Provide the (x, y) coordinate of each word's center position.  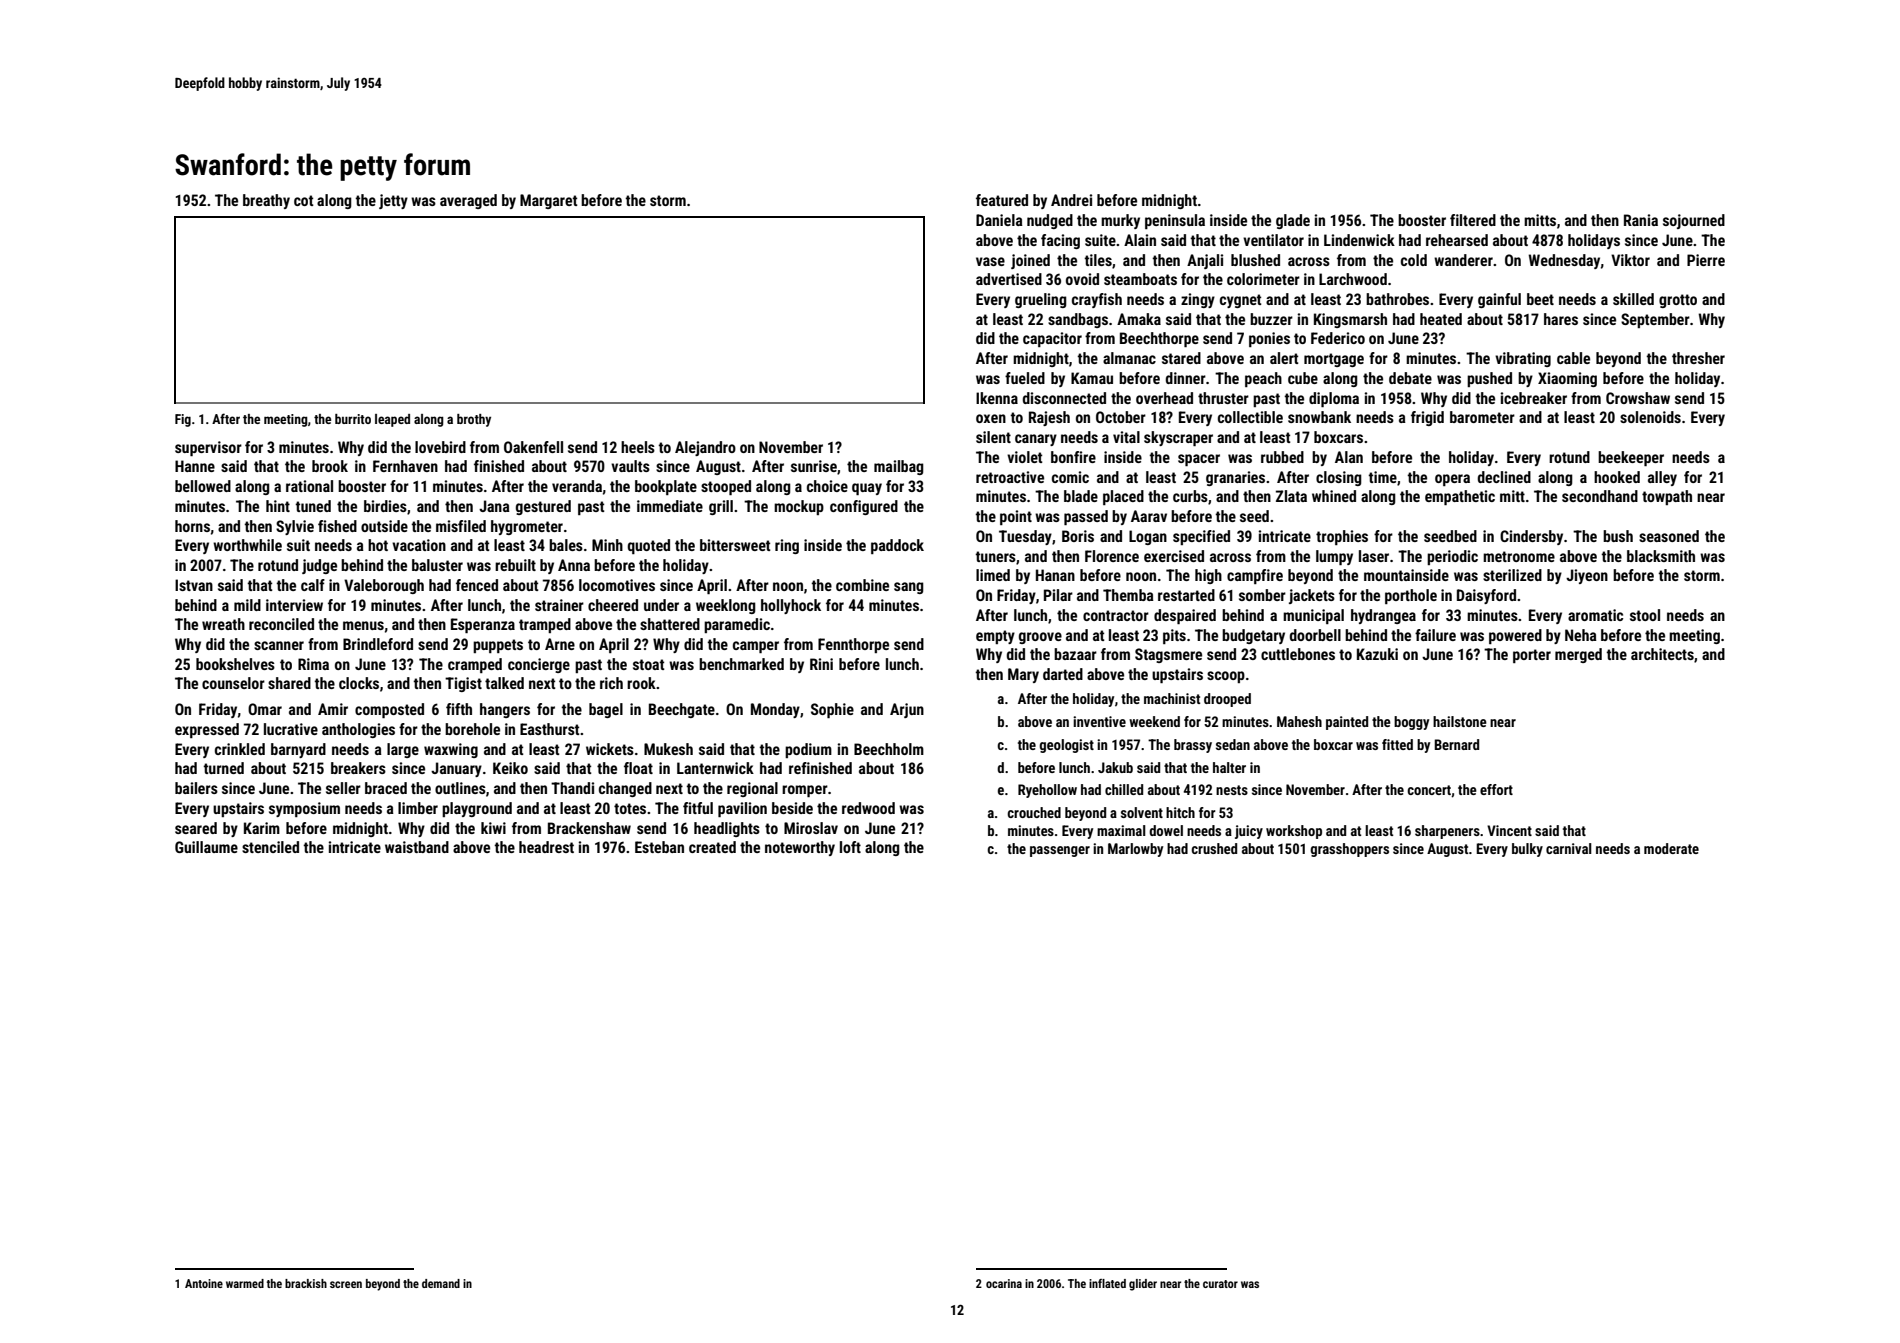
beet (1540, 299)
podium (808, 750)
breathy (266, 201)
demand (441, 1283)
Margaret (549, 201)
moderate (1671, 848)
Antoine (204, 1283)
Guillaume (206, 847)
